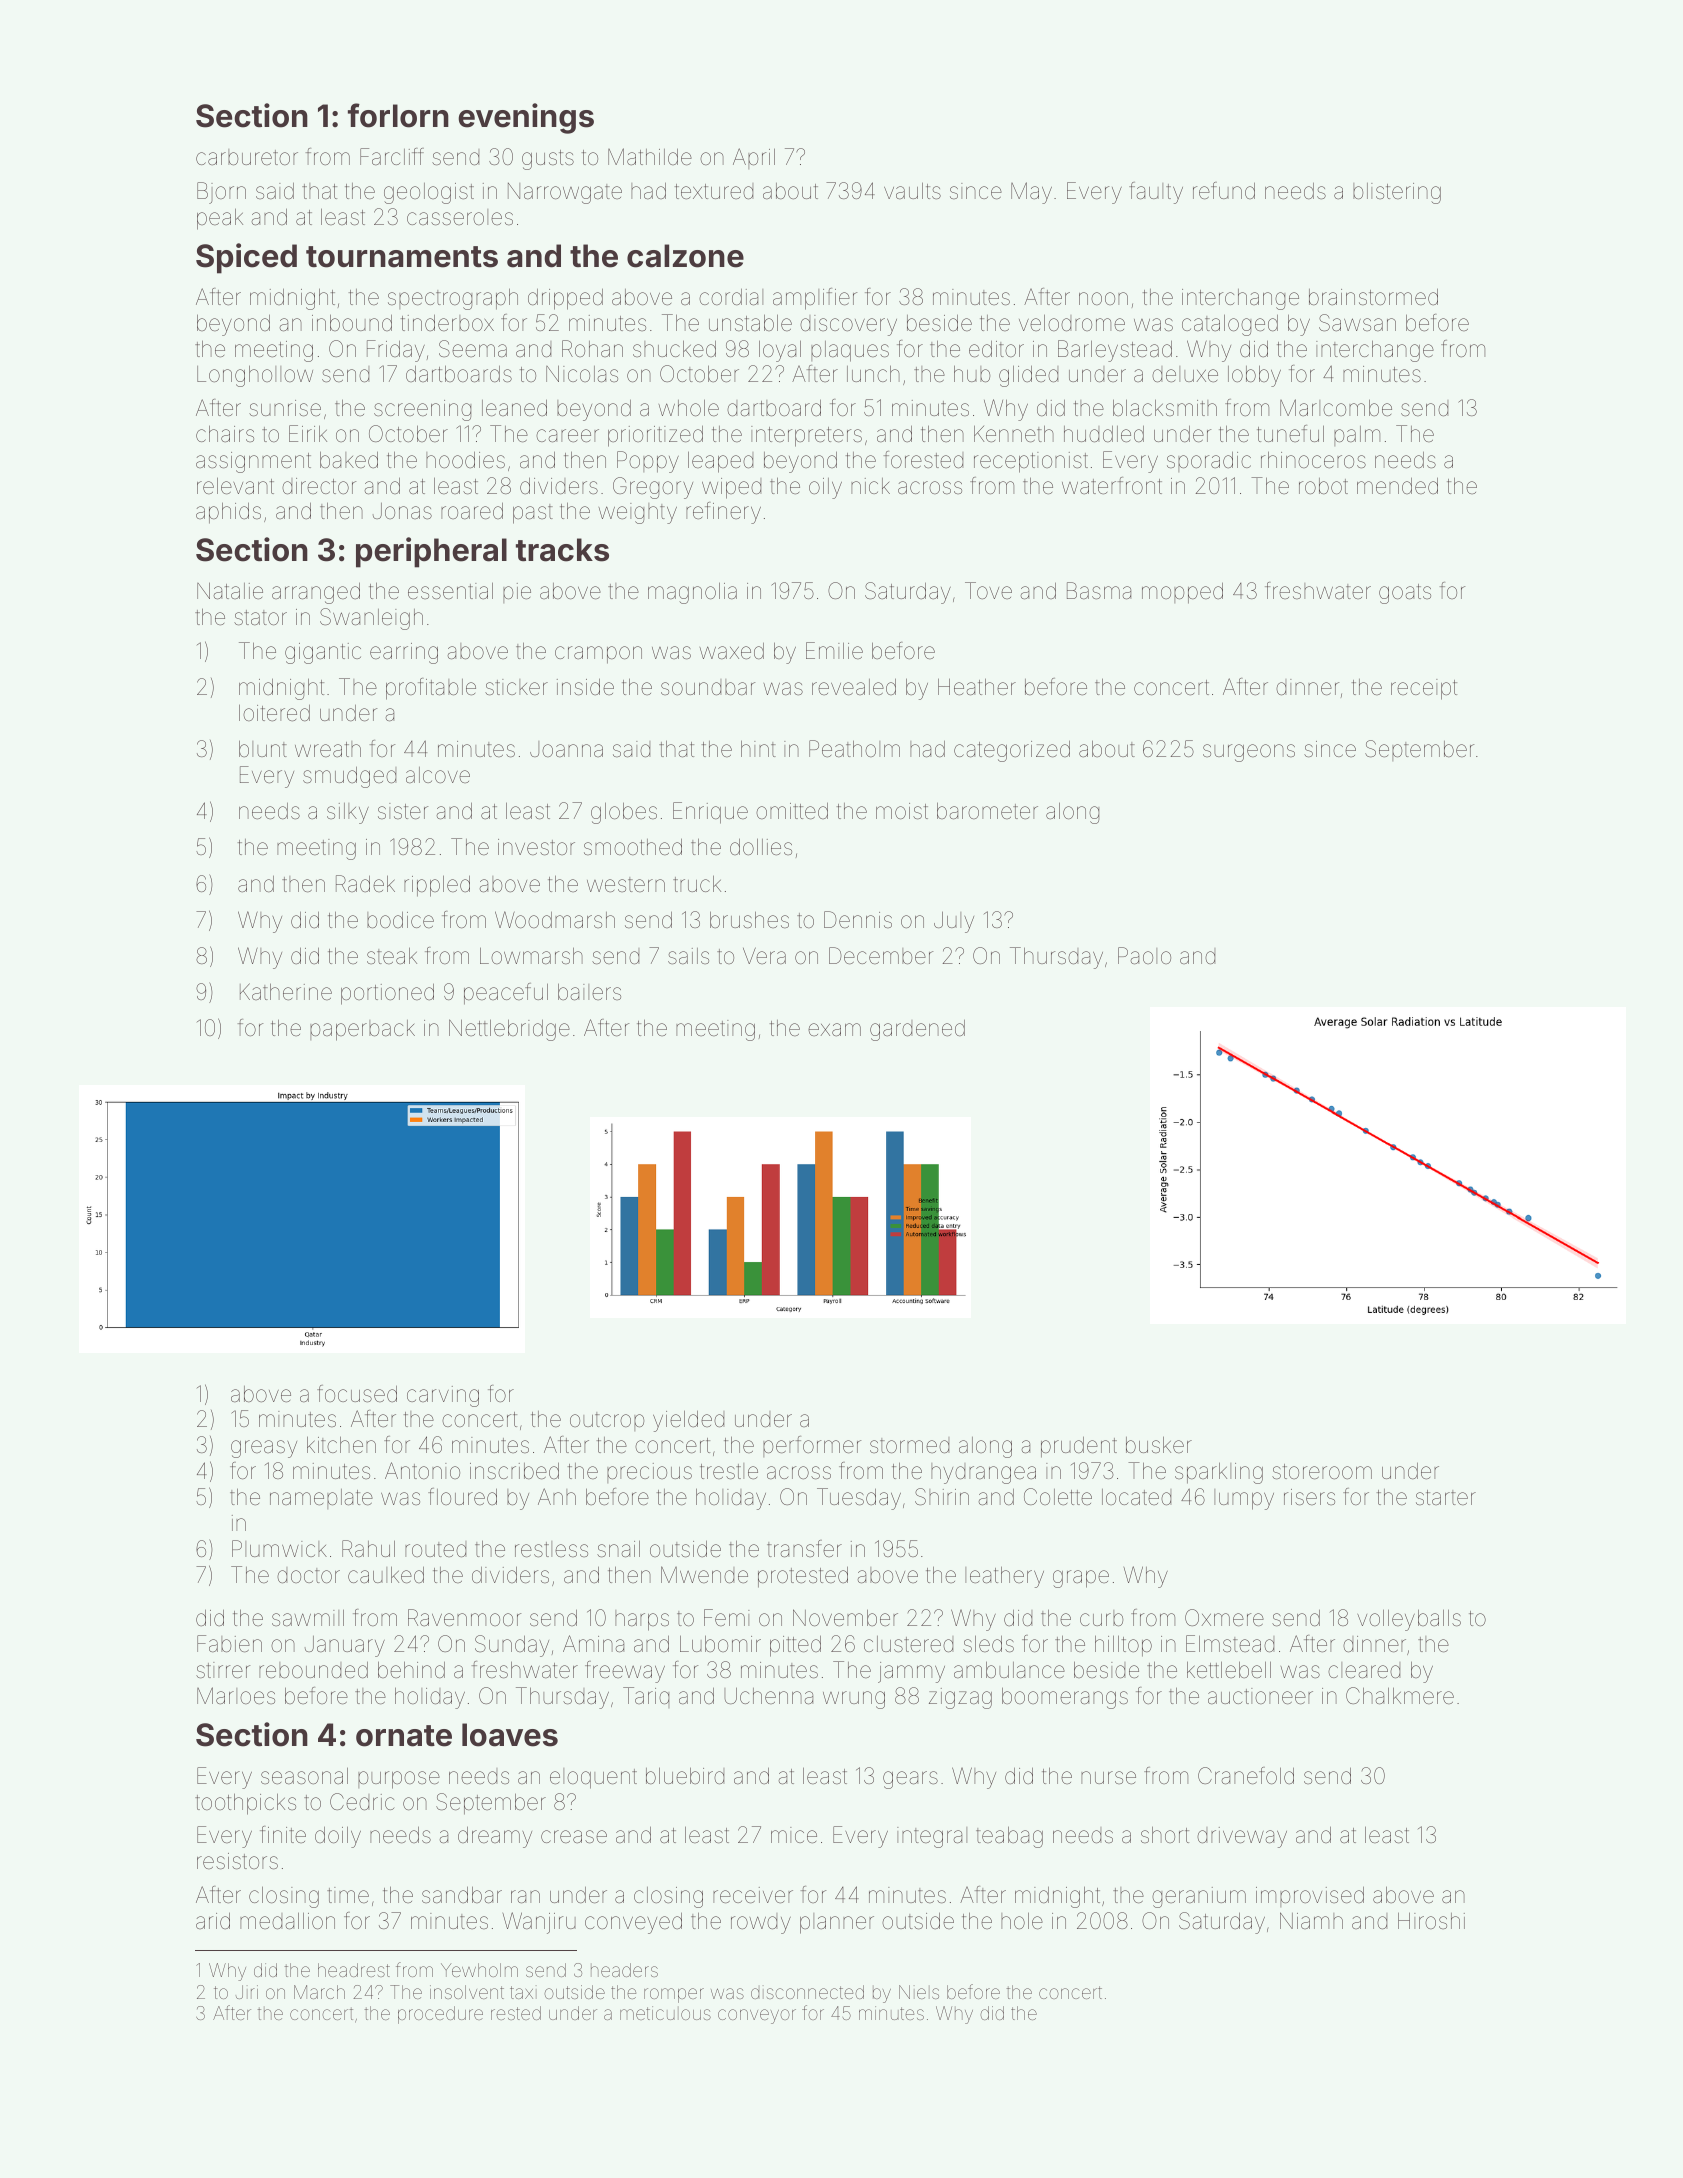 Image resolution: width=1683 pixels, height=2178 pixels. Describe the element at coordinates (1014, 434) in the document. I see `Kenneth` at that location.
